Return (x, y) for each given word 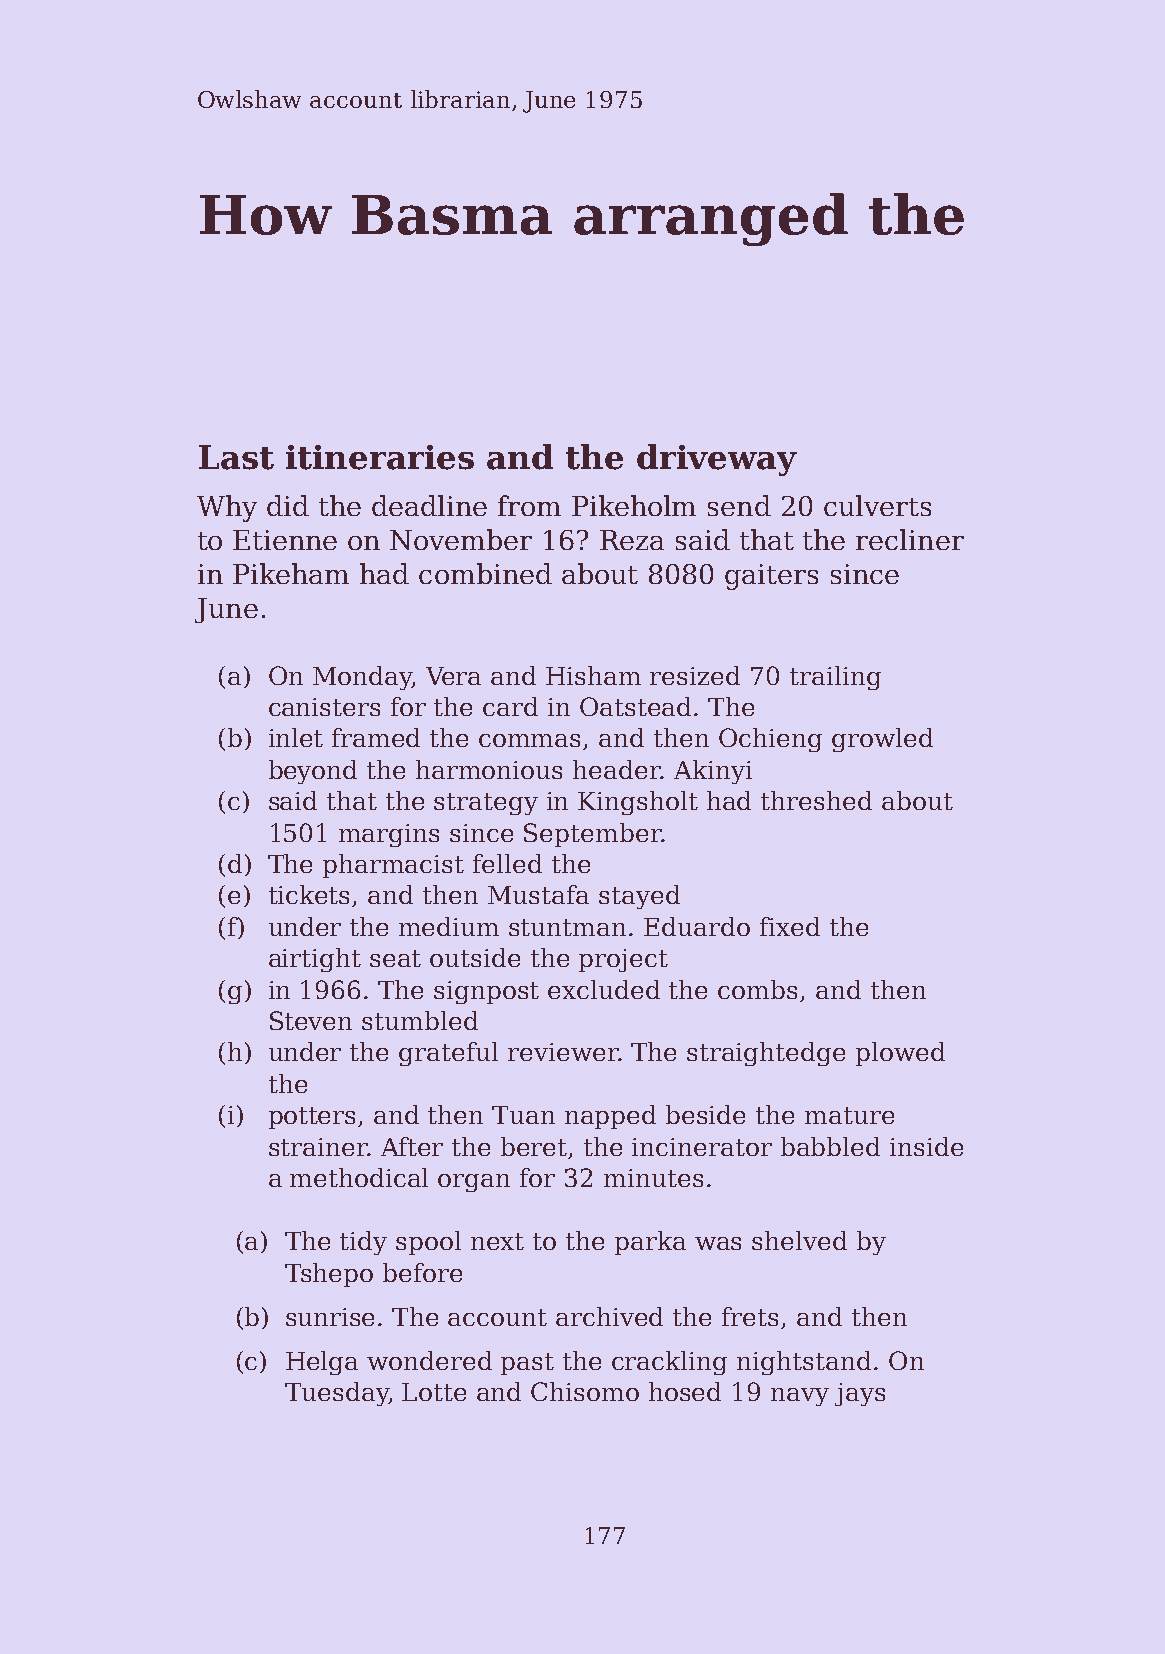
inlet (296, 737)
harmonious (489, 769)
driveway (717, 460)
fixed (790, 926)
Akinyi (713, 772)
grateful (448, 1054)
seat (395, 958)
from (529, 505)
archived (609, 1316)
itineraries (380, 457)
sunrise (330, 1317)
